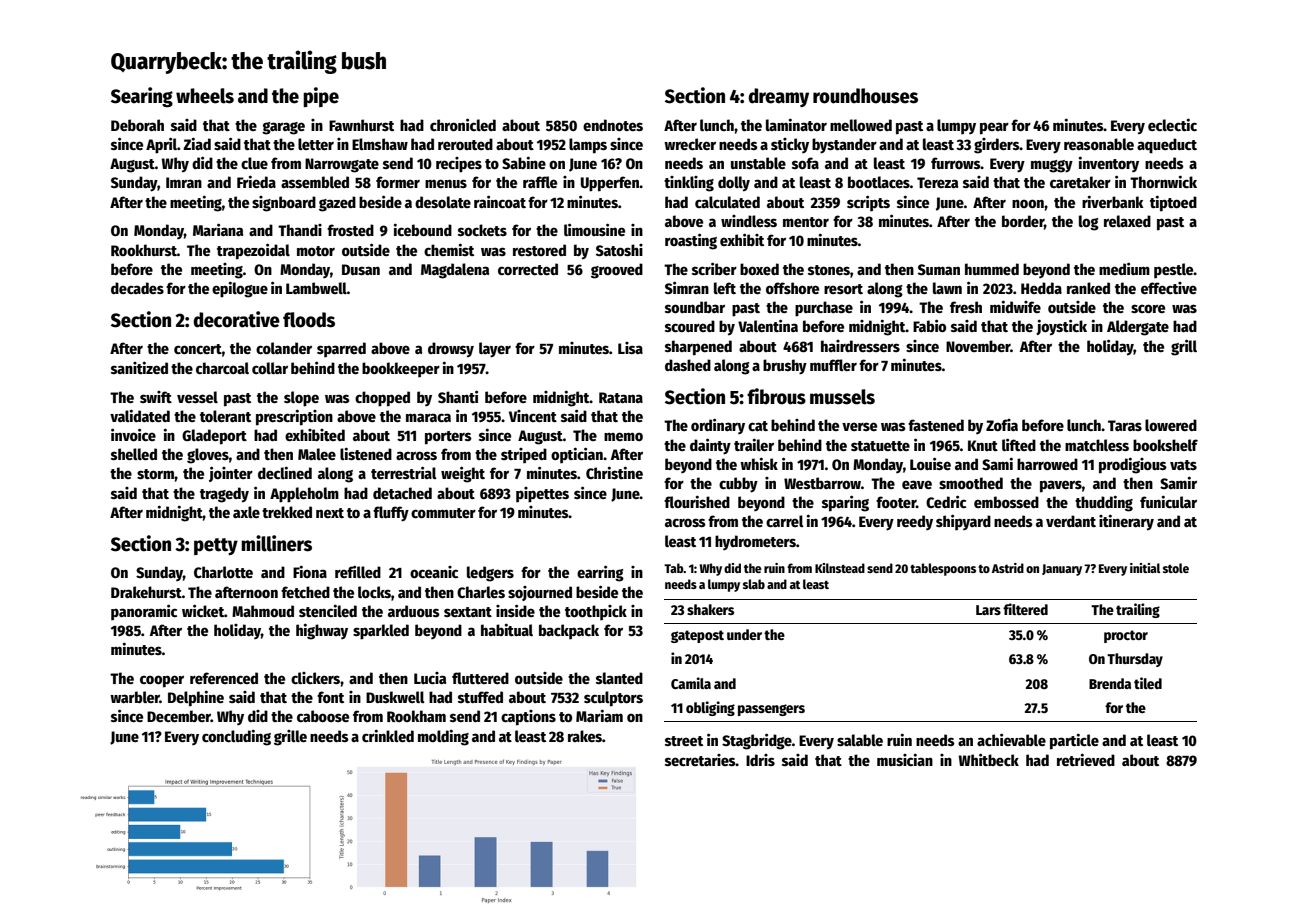  Describe the element at coordinates (594, 230) in the document. I see `limousine` at that location.
